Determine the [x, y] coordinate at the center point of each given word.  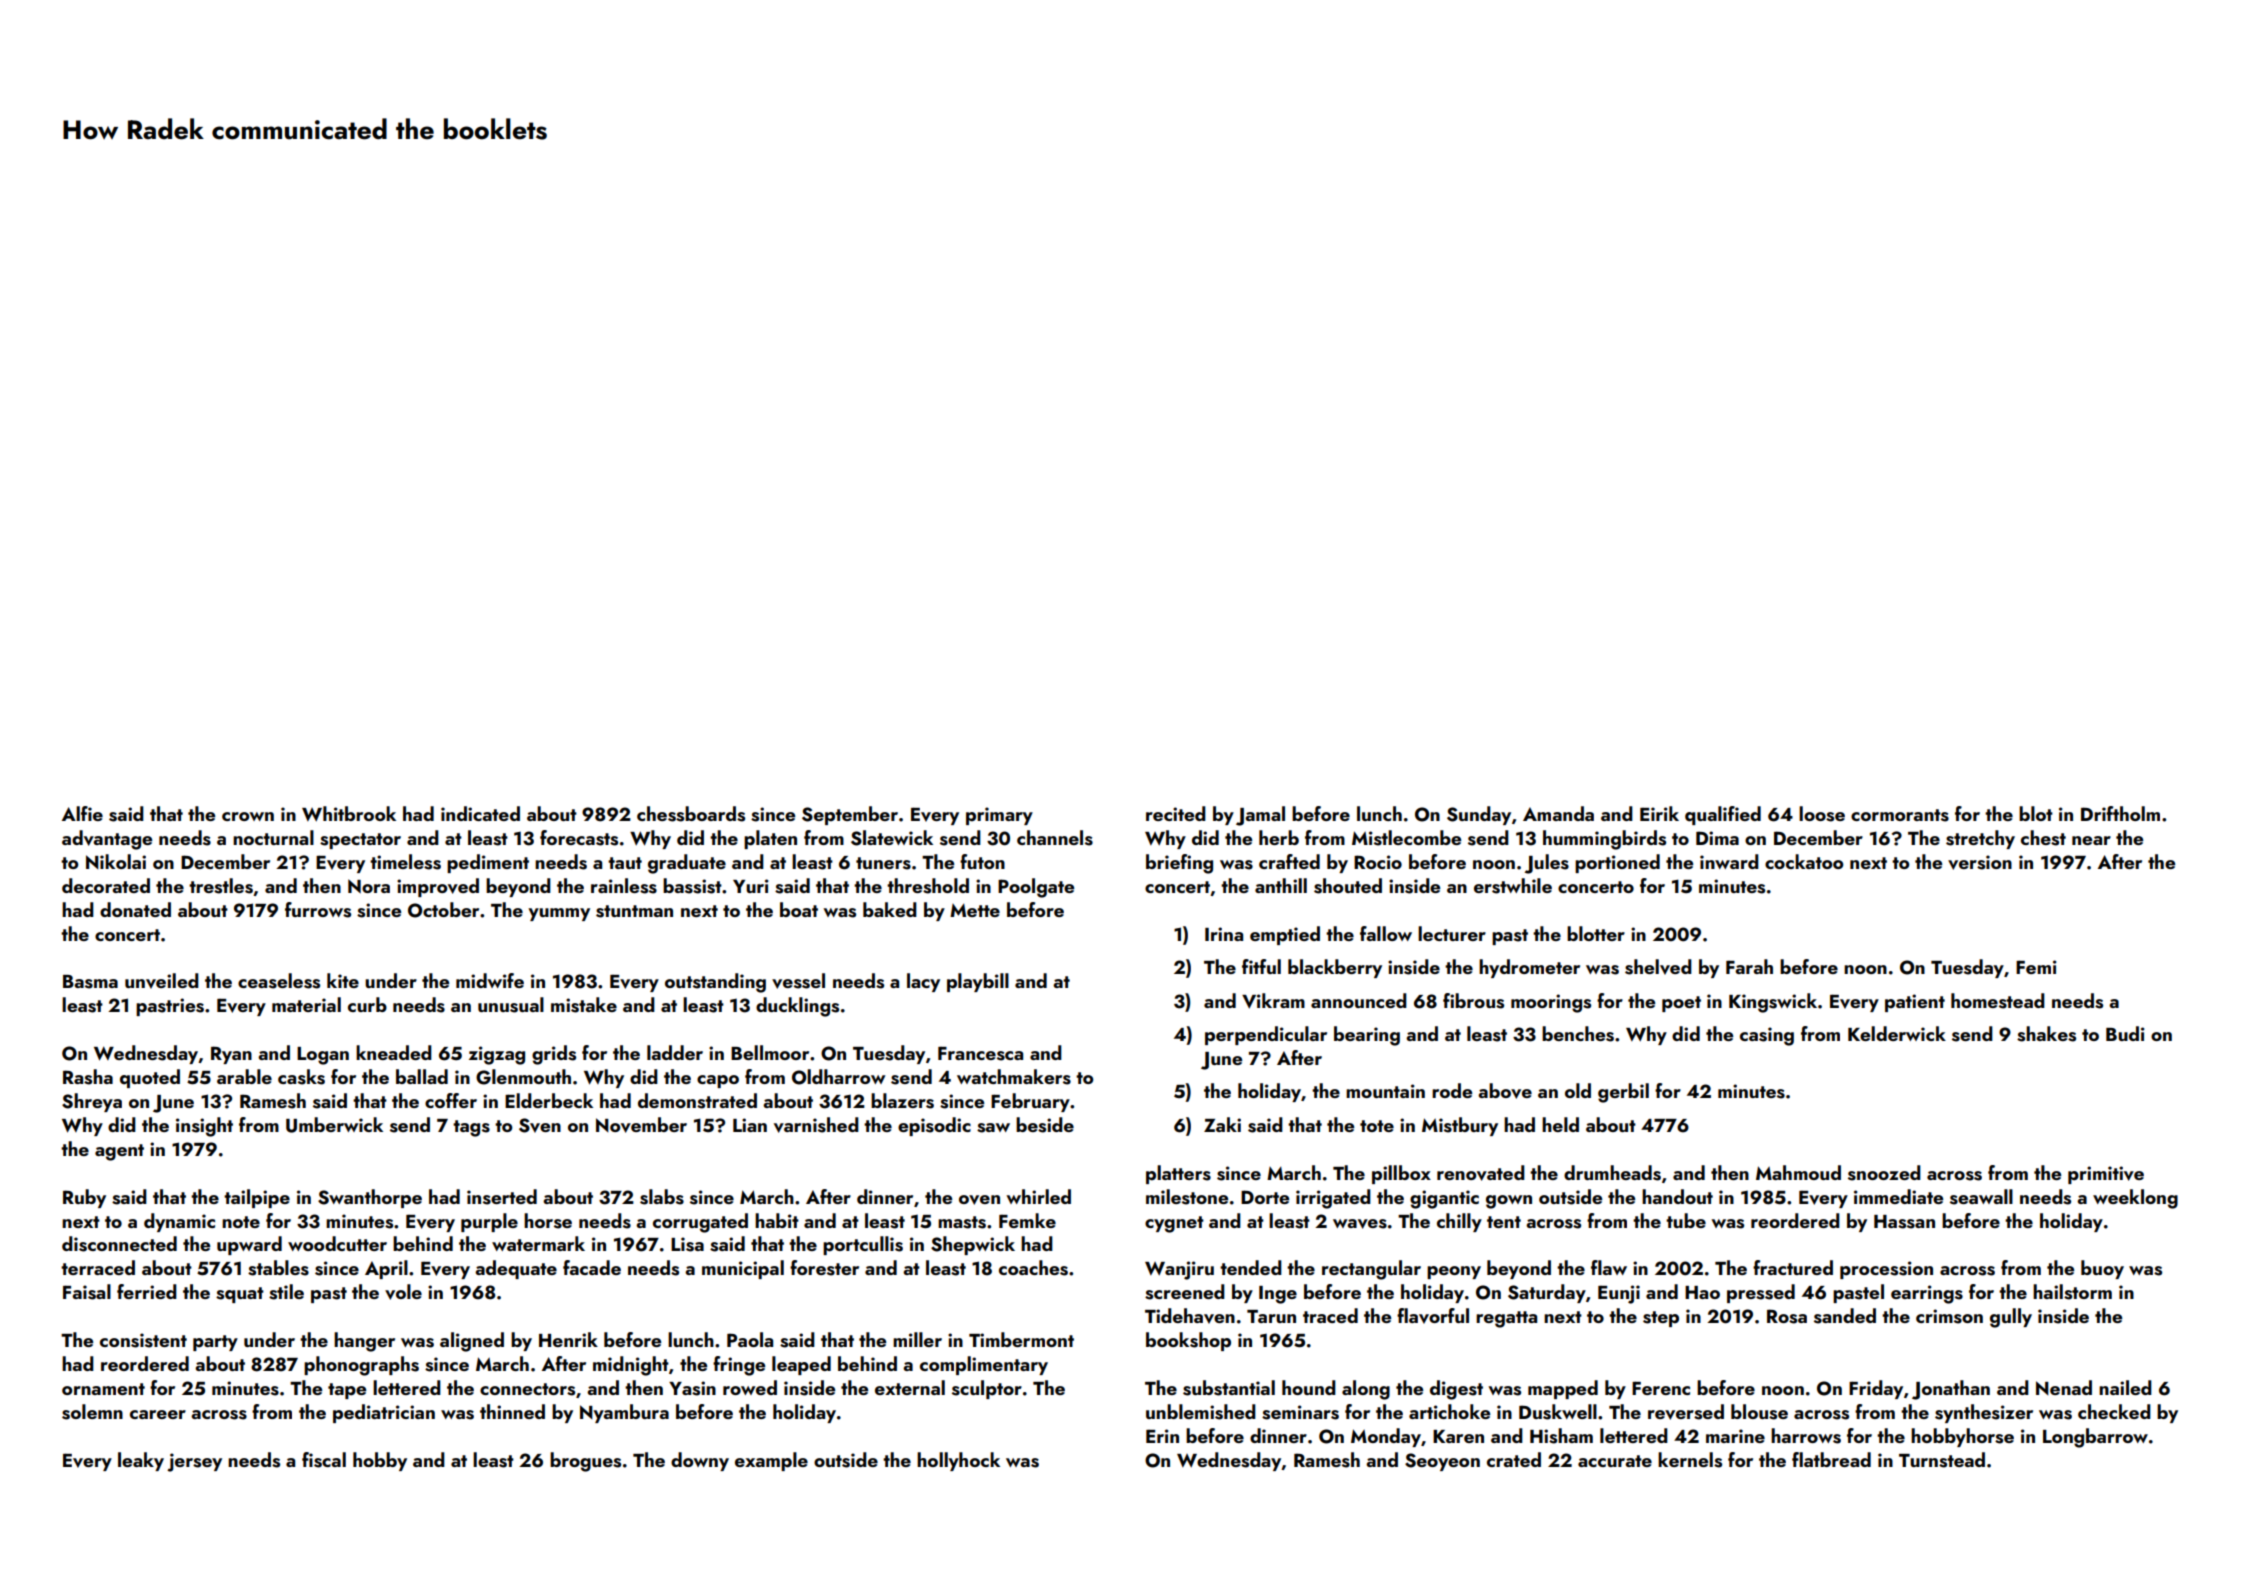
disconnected [119, 1244]
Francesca [980, 1053]
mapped [1563, 1389]
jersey [194, 1462]
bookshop [1188, 1341]
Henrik [568, 1339]
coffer [451, 1100]
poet [1681, 1004]
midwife [490, 980]
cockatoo [1804, 861]
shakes [2046, 1034]
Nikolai [116, 861]
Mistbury [1460, 1126]
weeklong [2135, 1199]
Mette [975, 910]
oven [979, 1200]
